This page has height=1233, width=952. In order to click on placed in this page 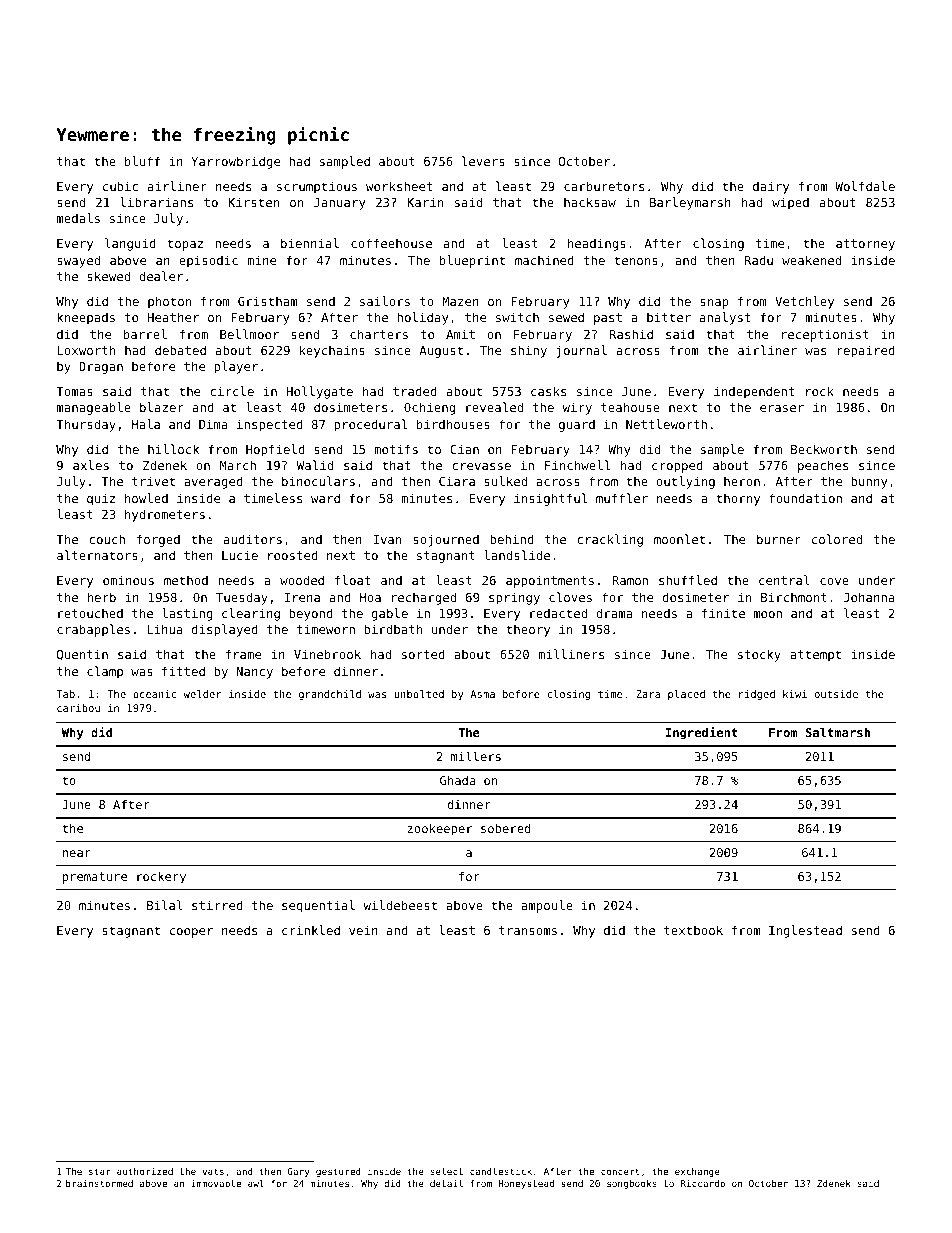, I will do `click(686, 695)`.
